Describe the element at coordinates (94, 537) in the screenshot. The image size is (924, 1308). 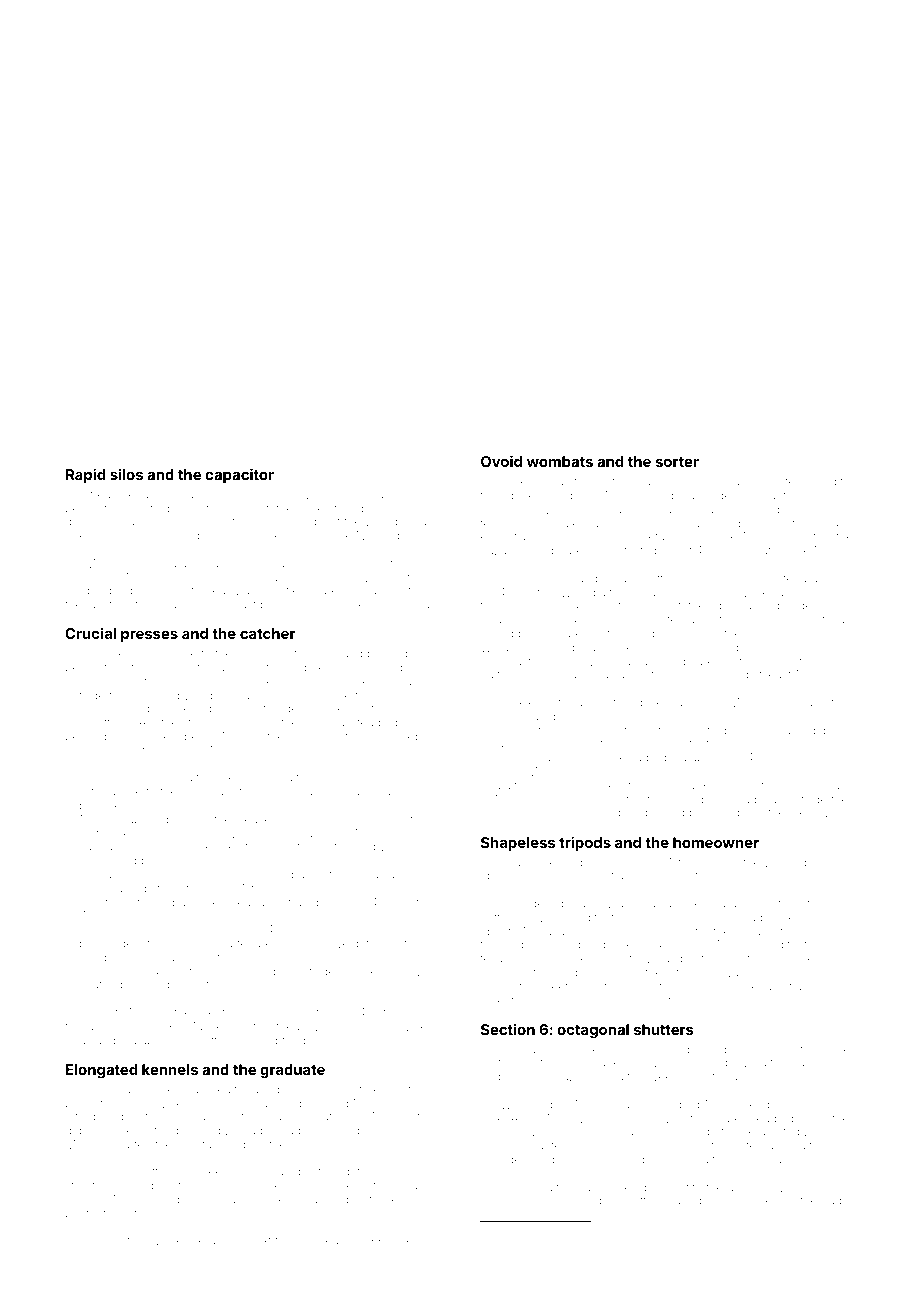
I see `Ryehollow` at that location.
